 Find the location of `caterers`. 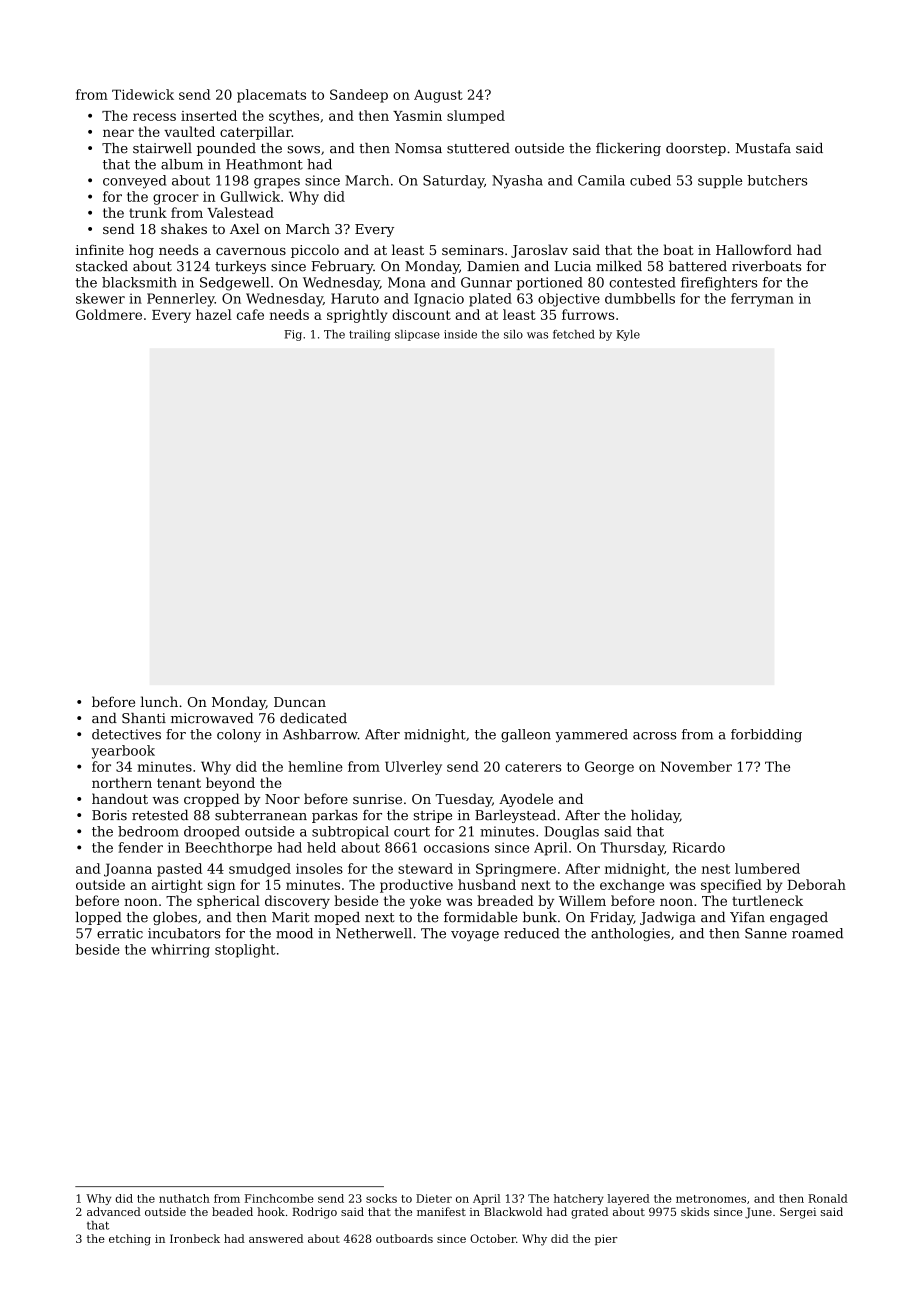

caterers is located at coordinates (533, 767).
